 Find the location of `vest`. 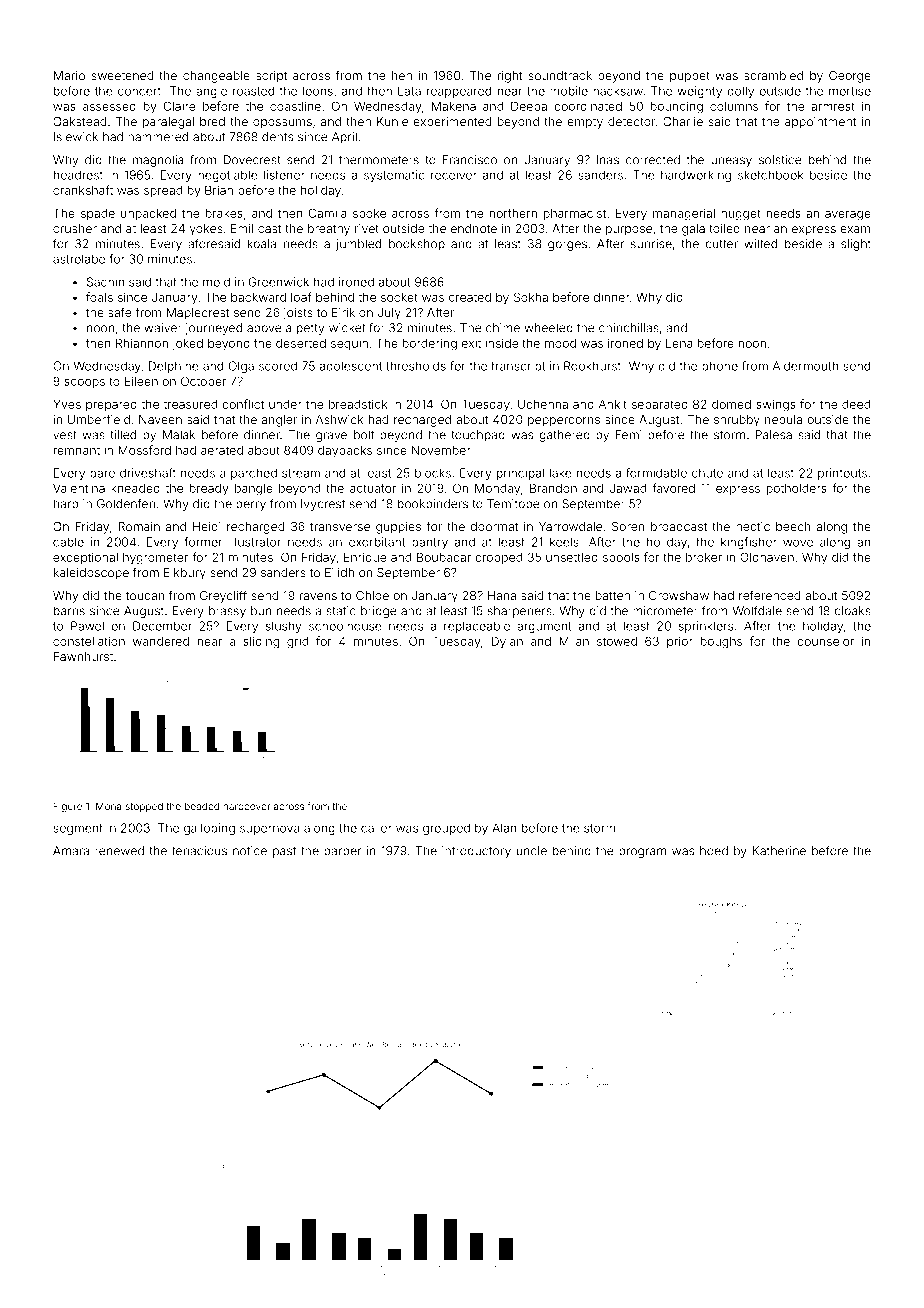

vest is located at coordinates (64, 435).
